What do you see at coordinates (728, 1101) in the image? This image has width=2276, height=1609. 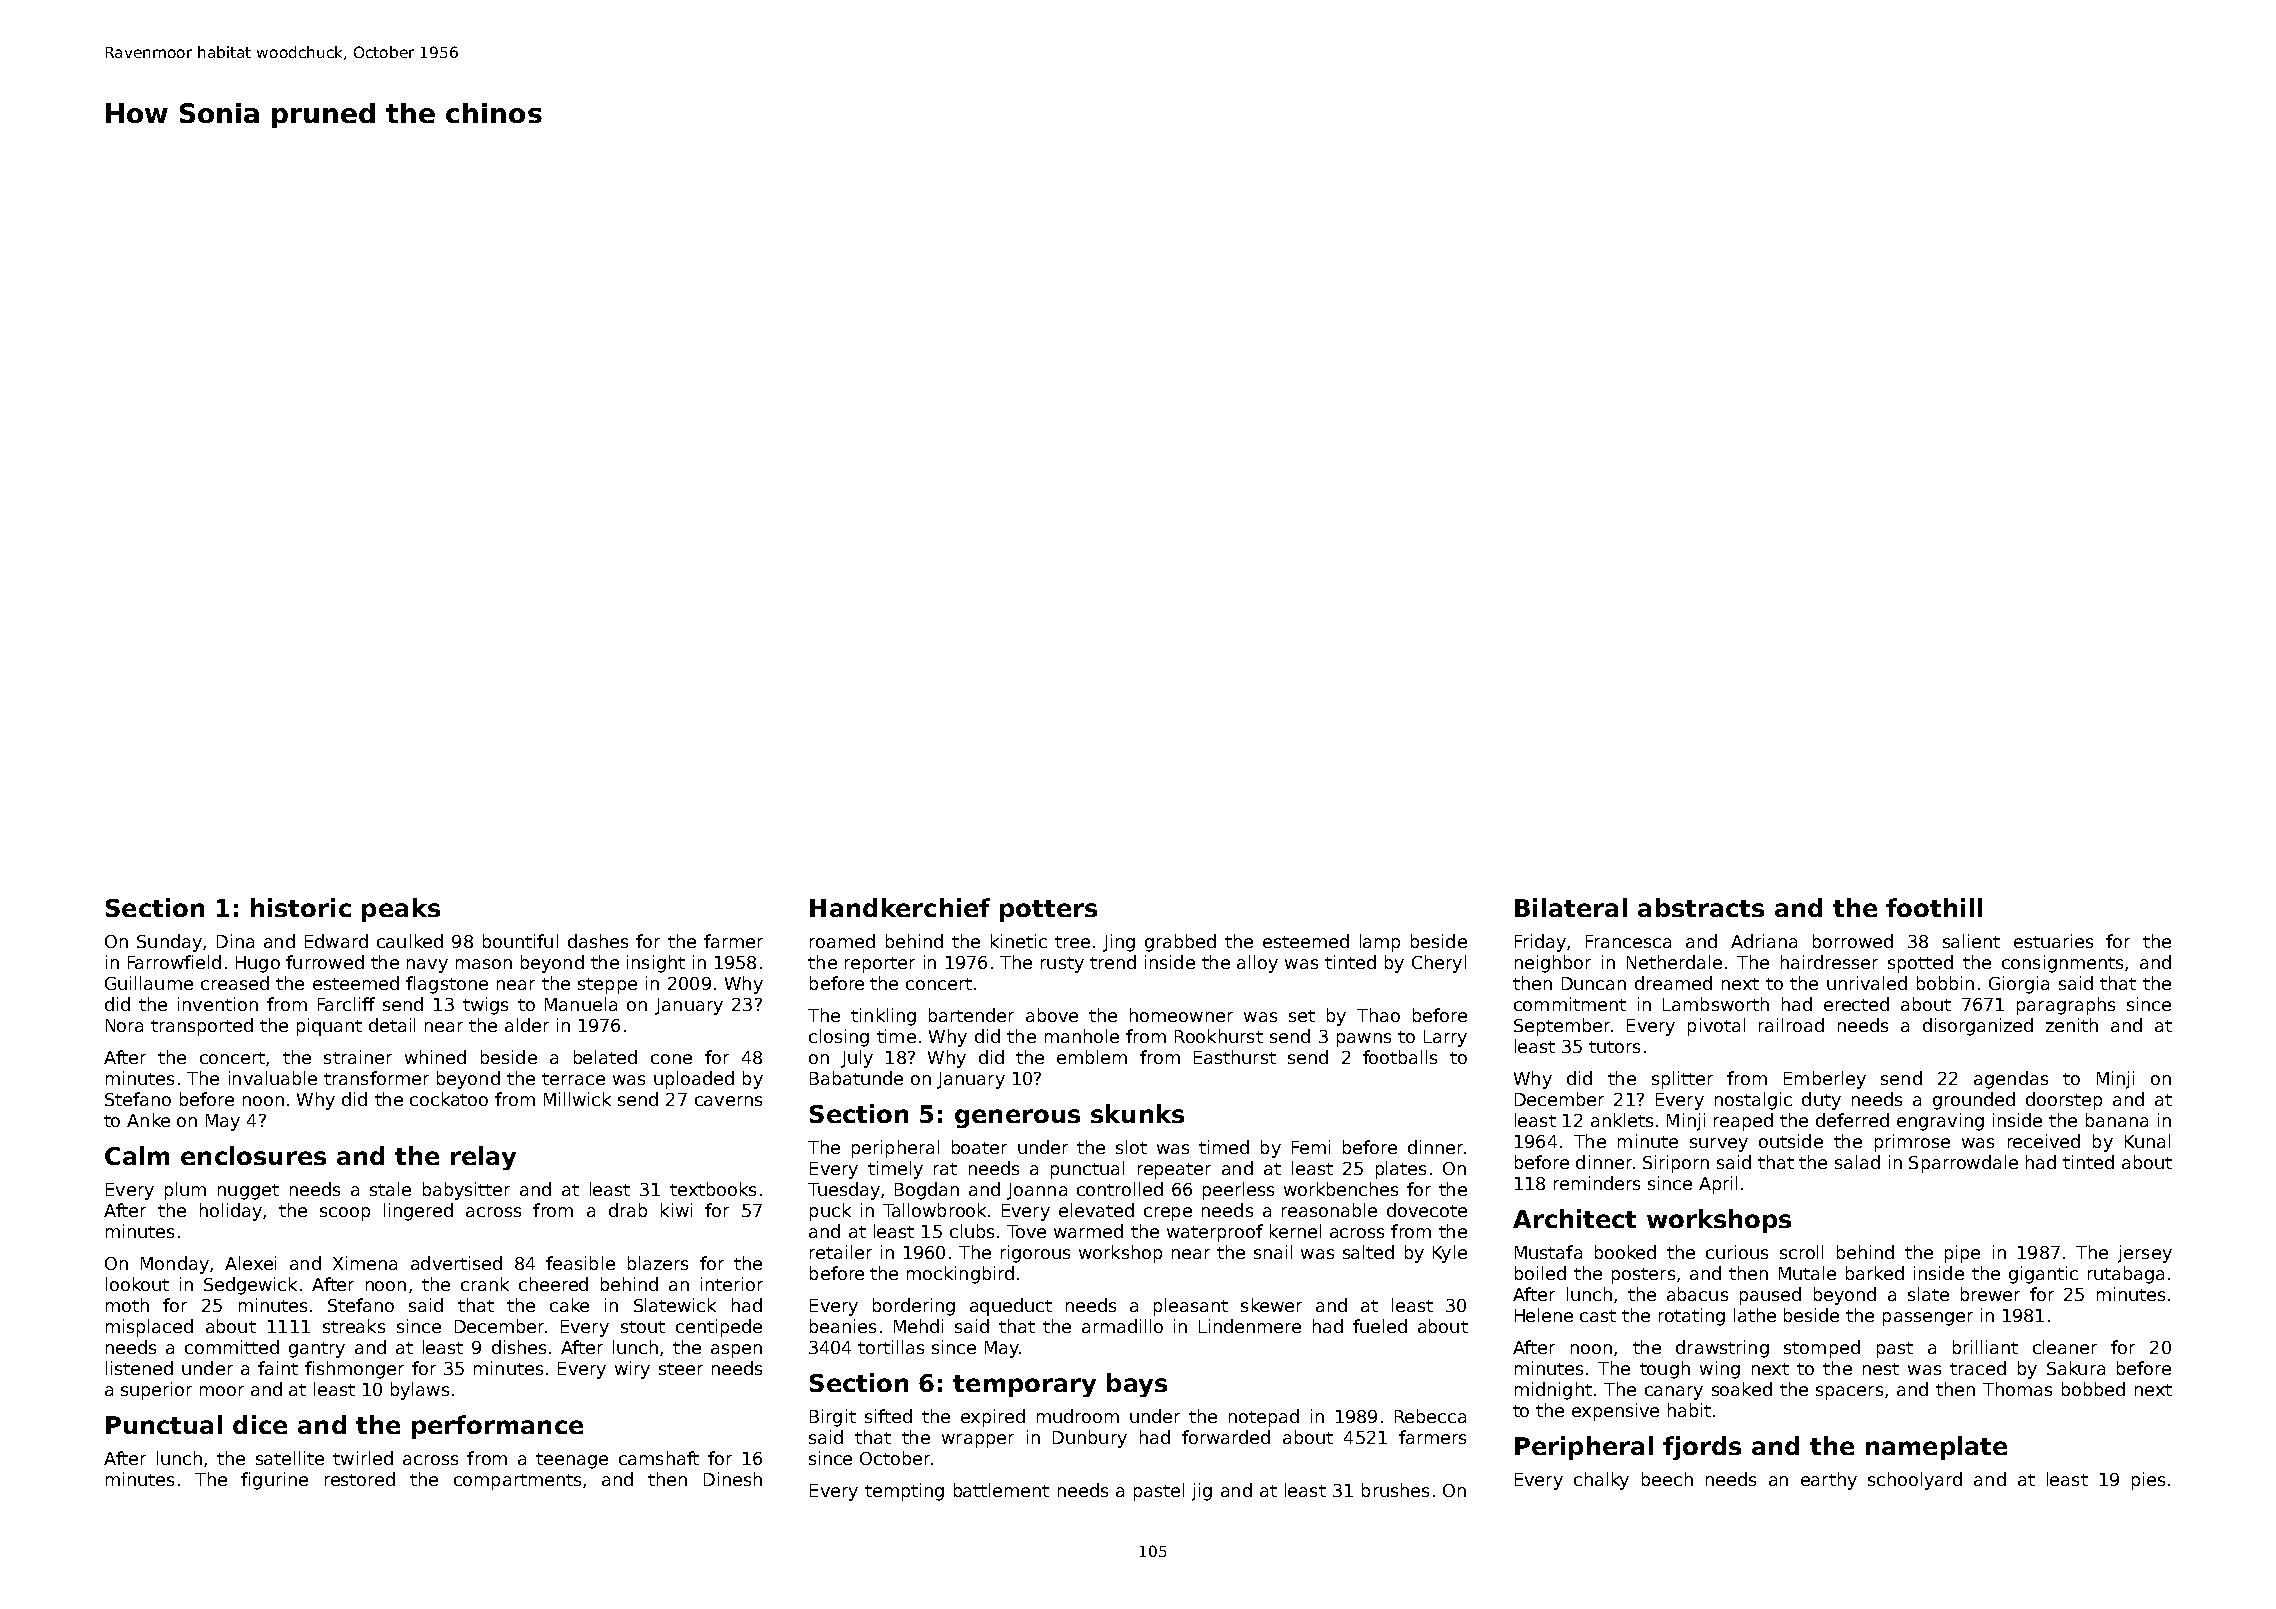 I see `caverns` at bounding box center [728, 1101].
